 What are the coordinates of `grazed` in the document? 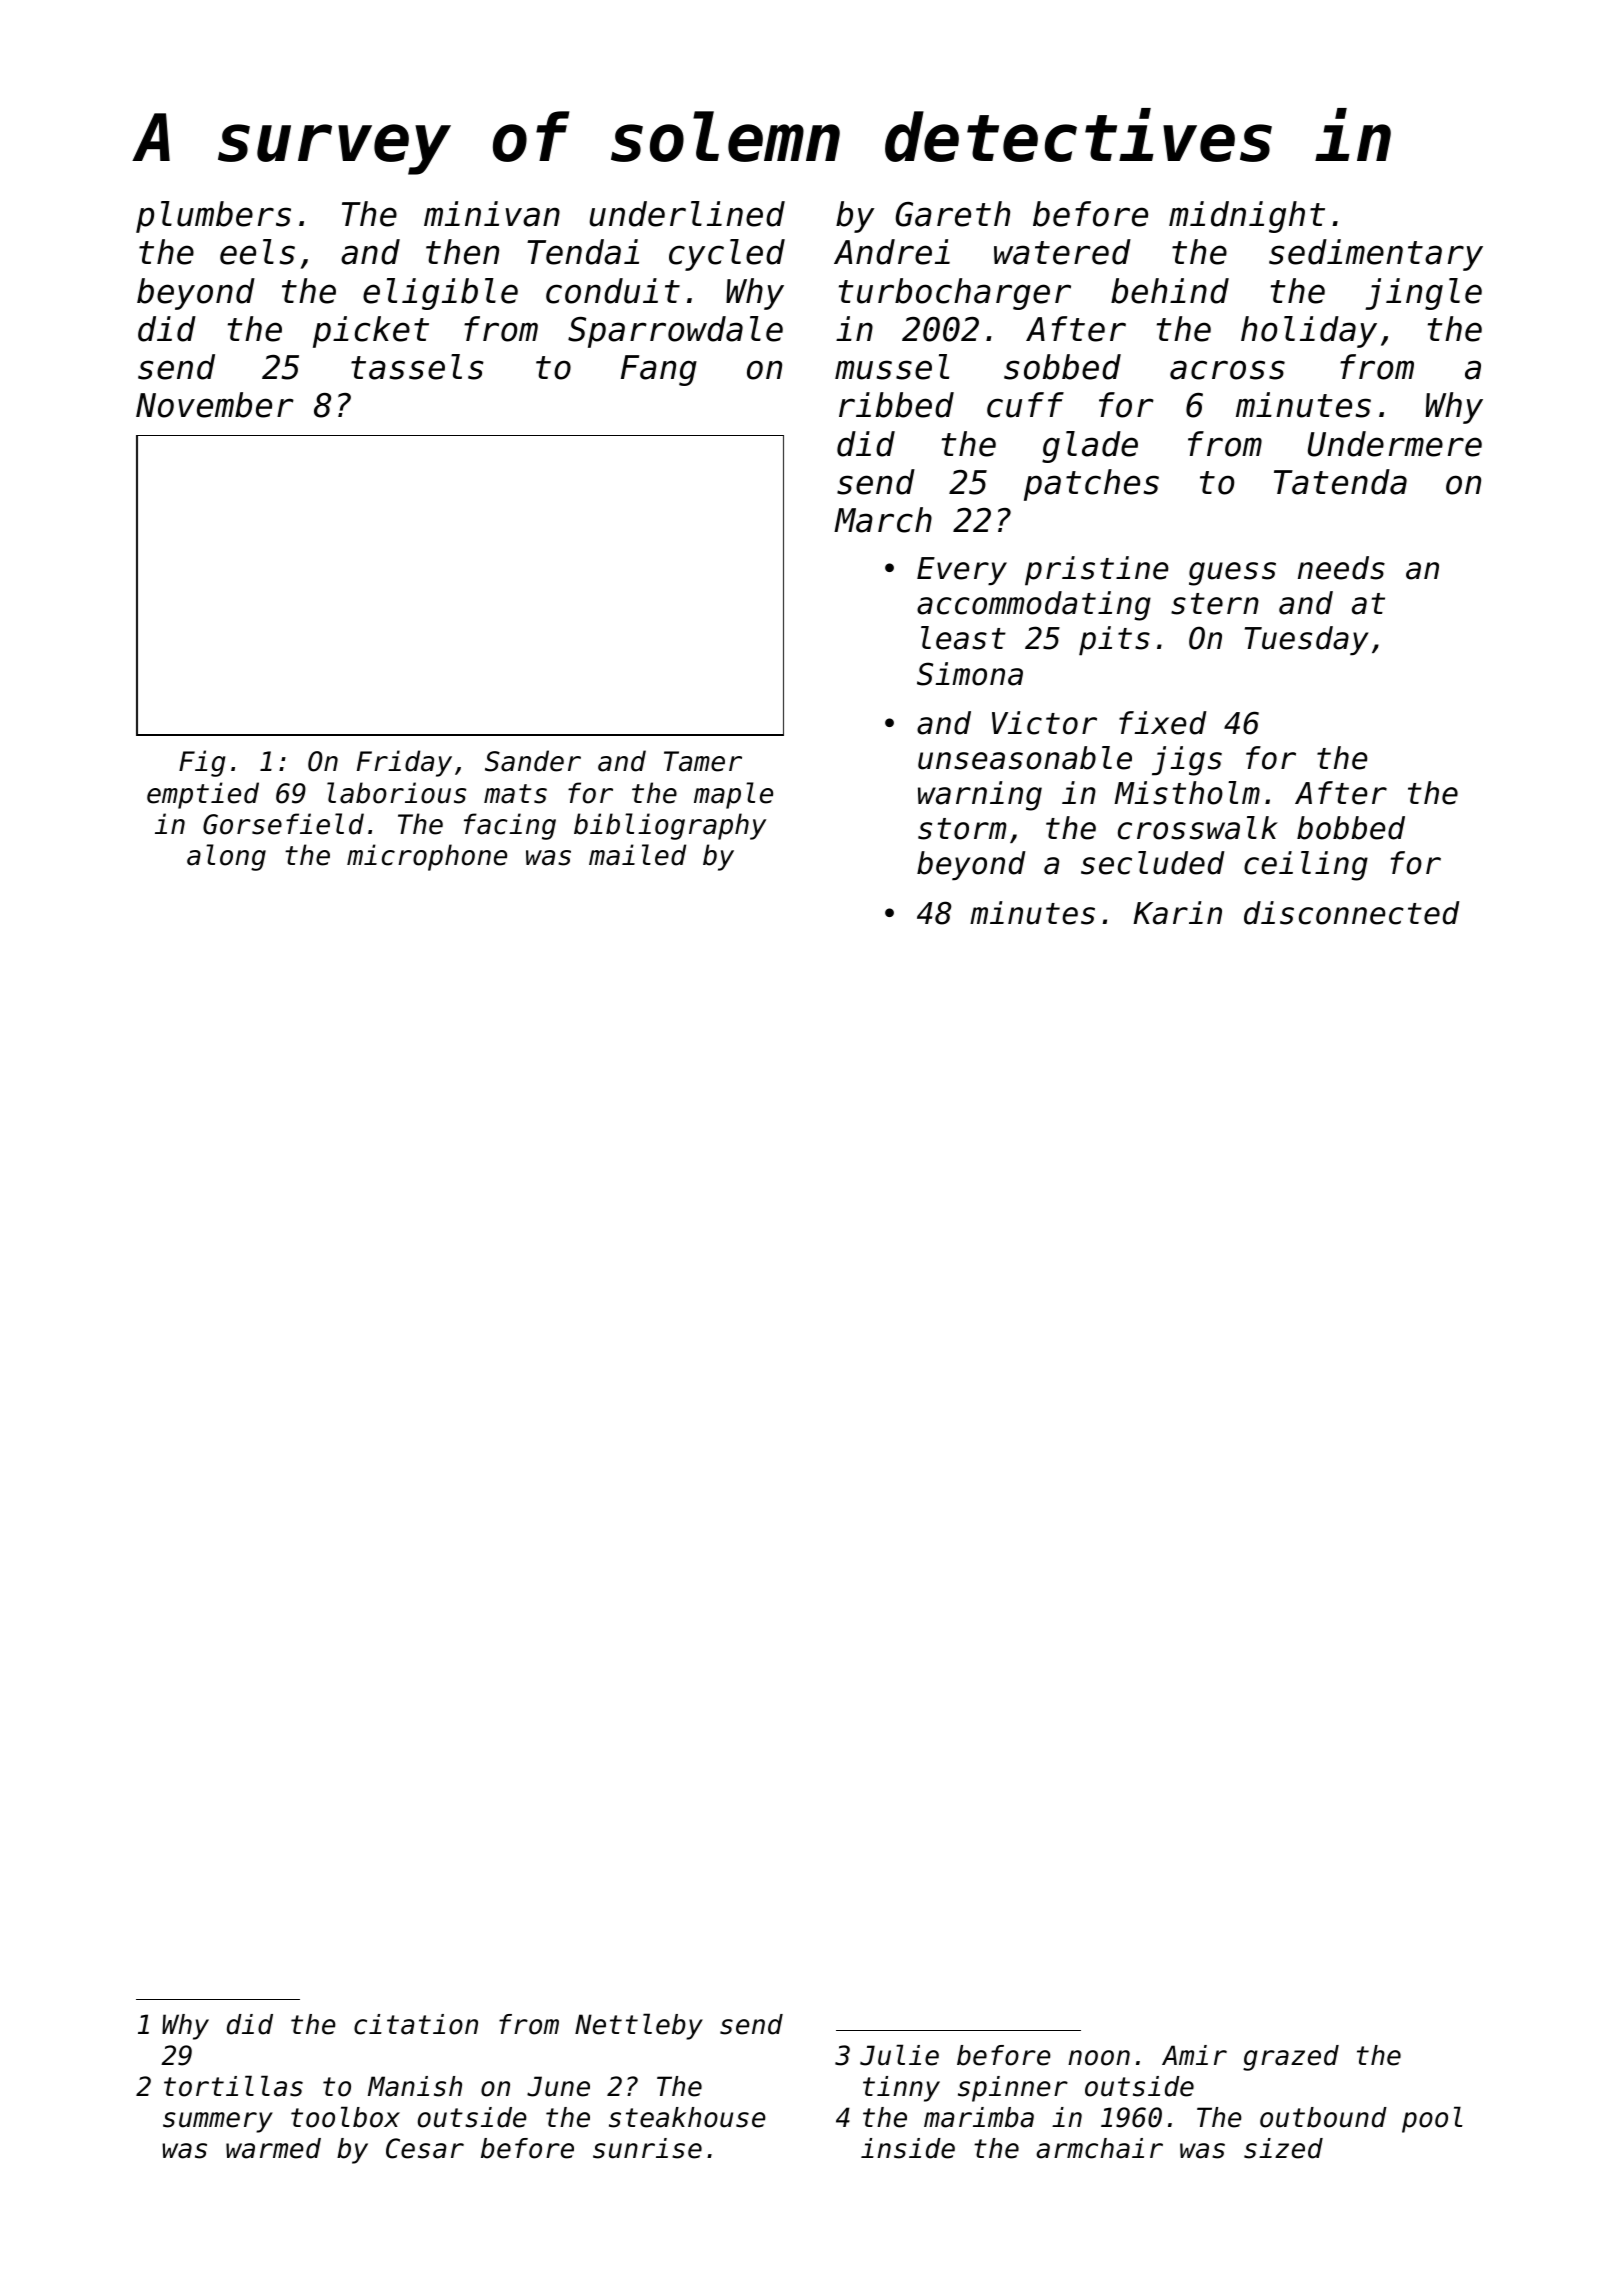 It's located at (1291, 2058).
